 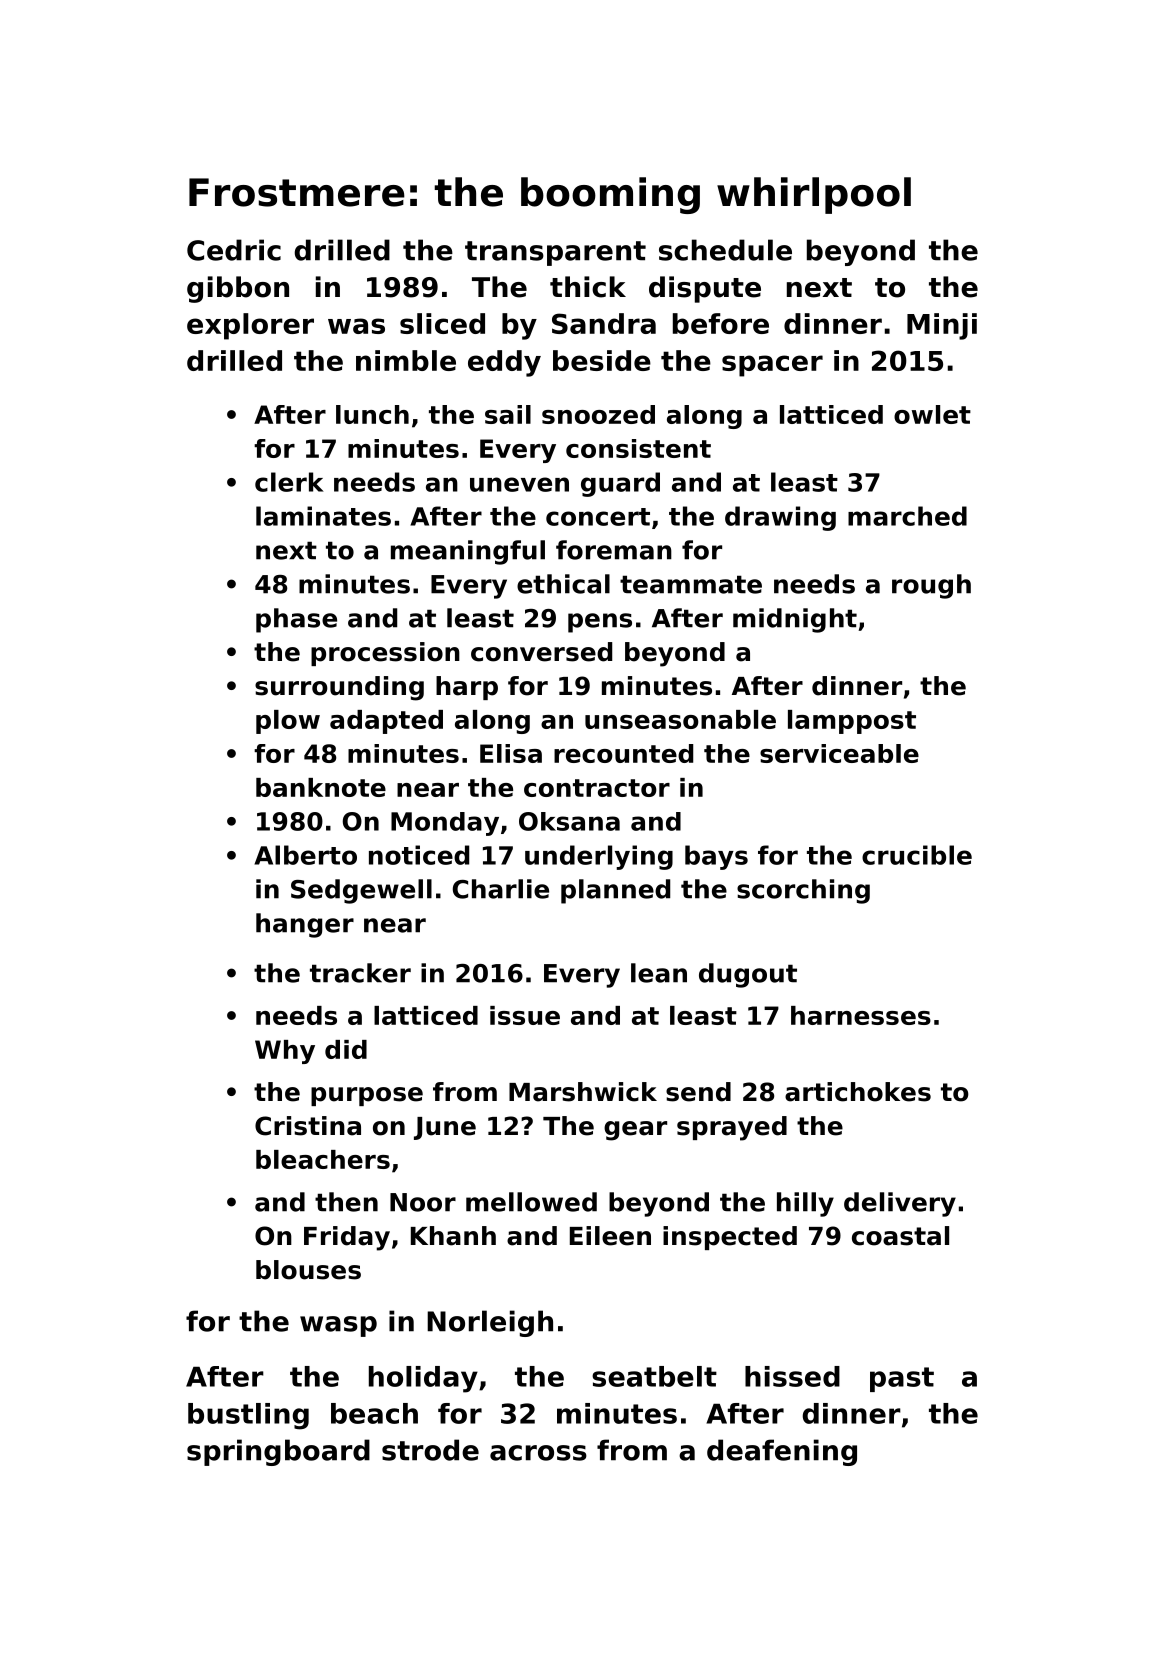 What do you see at coordinates (538, 1453) in the screenshot?
I see `across` at bounding box center [538, 1453].
